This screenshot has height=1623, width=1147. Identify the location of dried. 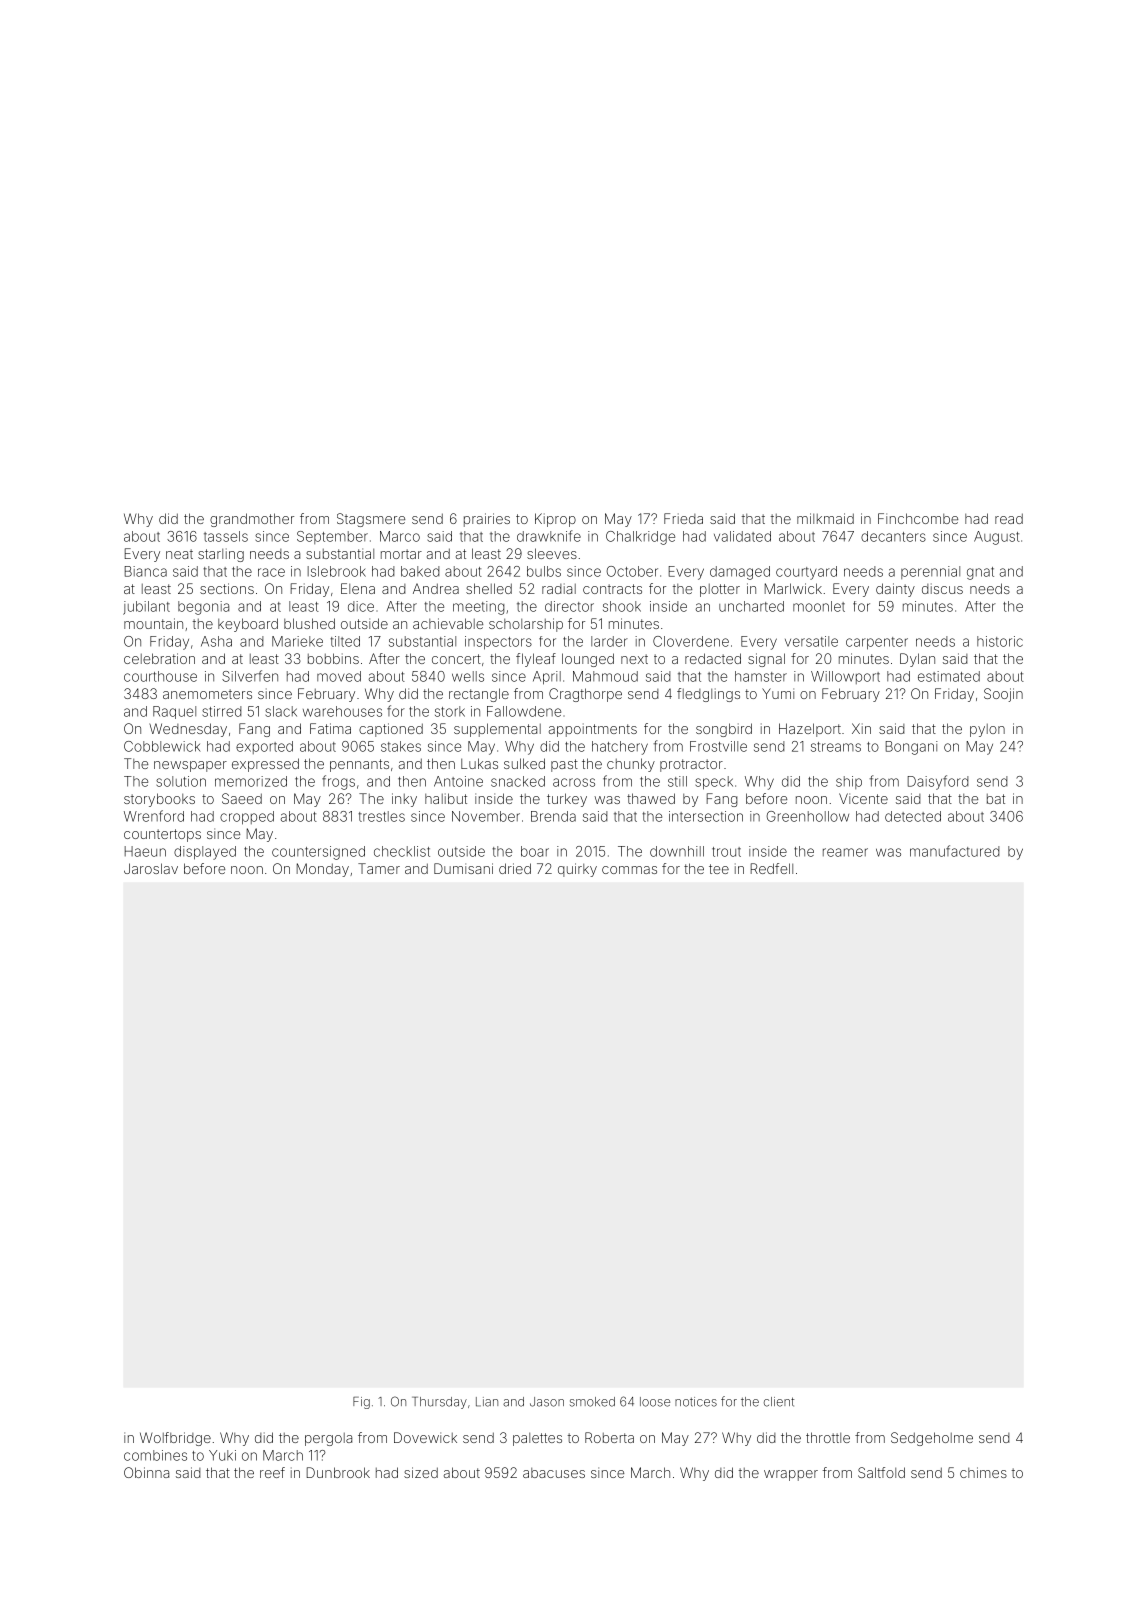
(515, 868).
